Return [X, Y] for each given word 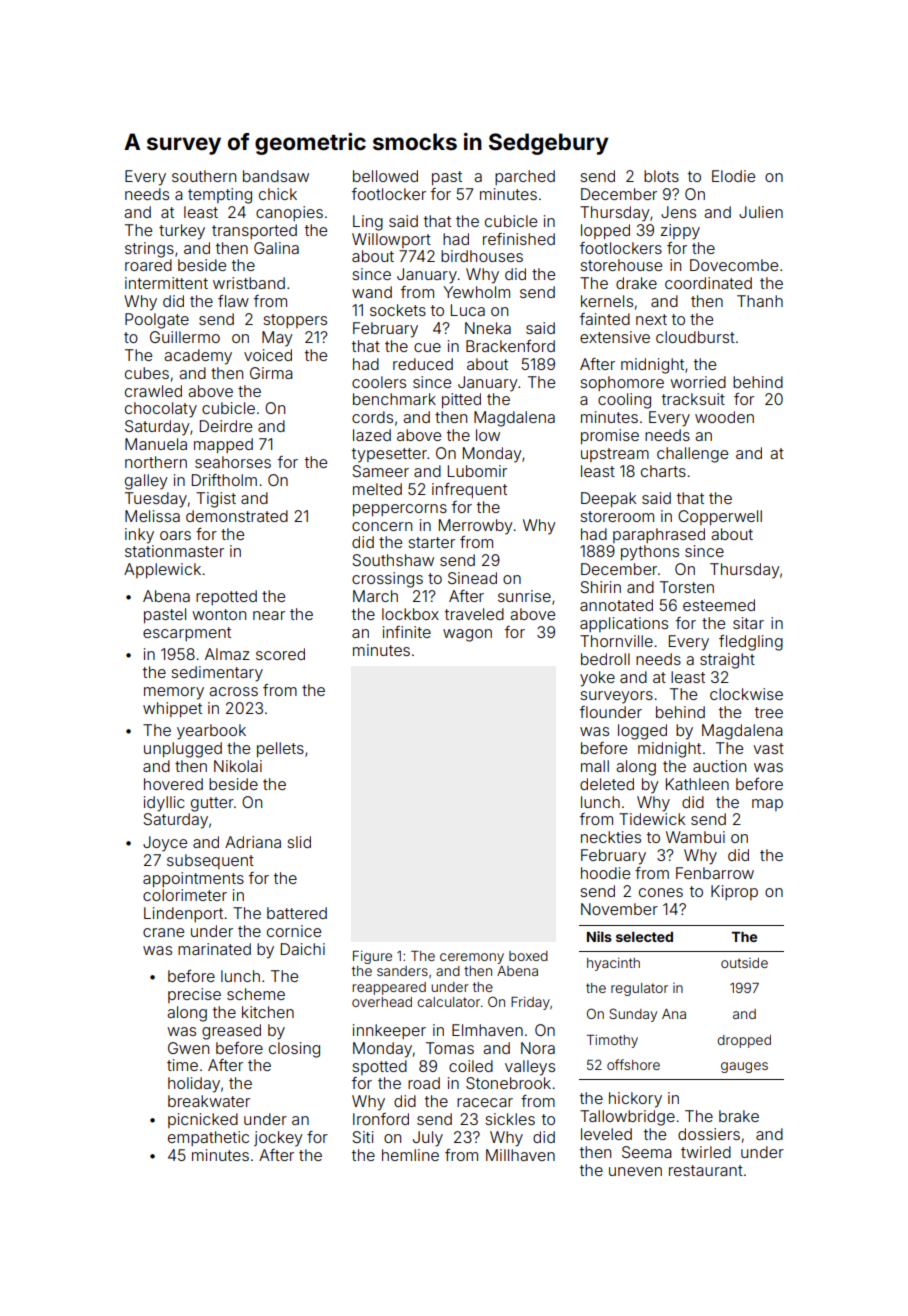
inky [139, 536]
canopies [289, 213]
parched [525, 177]
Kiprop [734, 892]
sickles [510, 1119]
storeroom [617, 516]
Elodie [733, 176]
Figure [372, 957]
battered [297, 913]
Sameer [380, 471]
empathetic [208, 1138]
